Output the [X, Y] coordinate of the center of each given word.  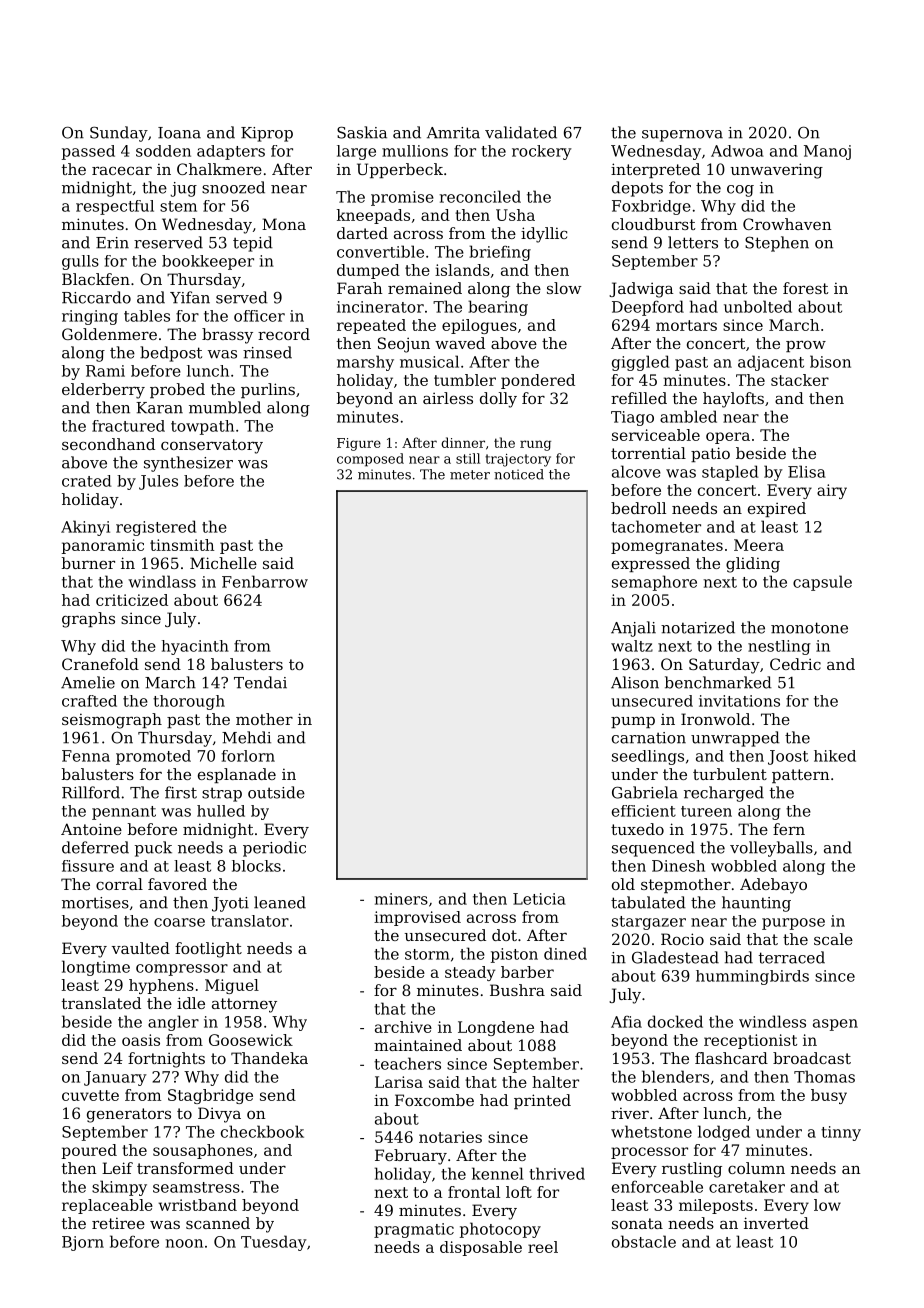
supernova [682, 136]
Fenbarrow [265, 581]
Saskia [362, 132]
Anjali [633, 629]
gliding [753, 565]
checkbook [262, 1131]
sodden [163, 151]
